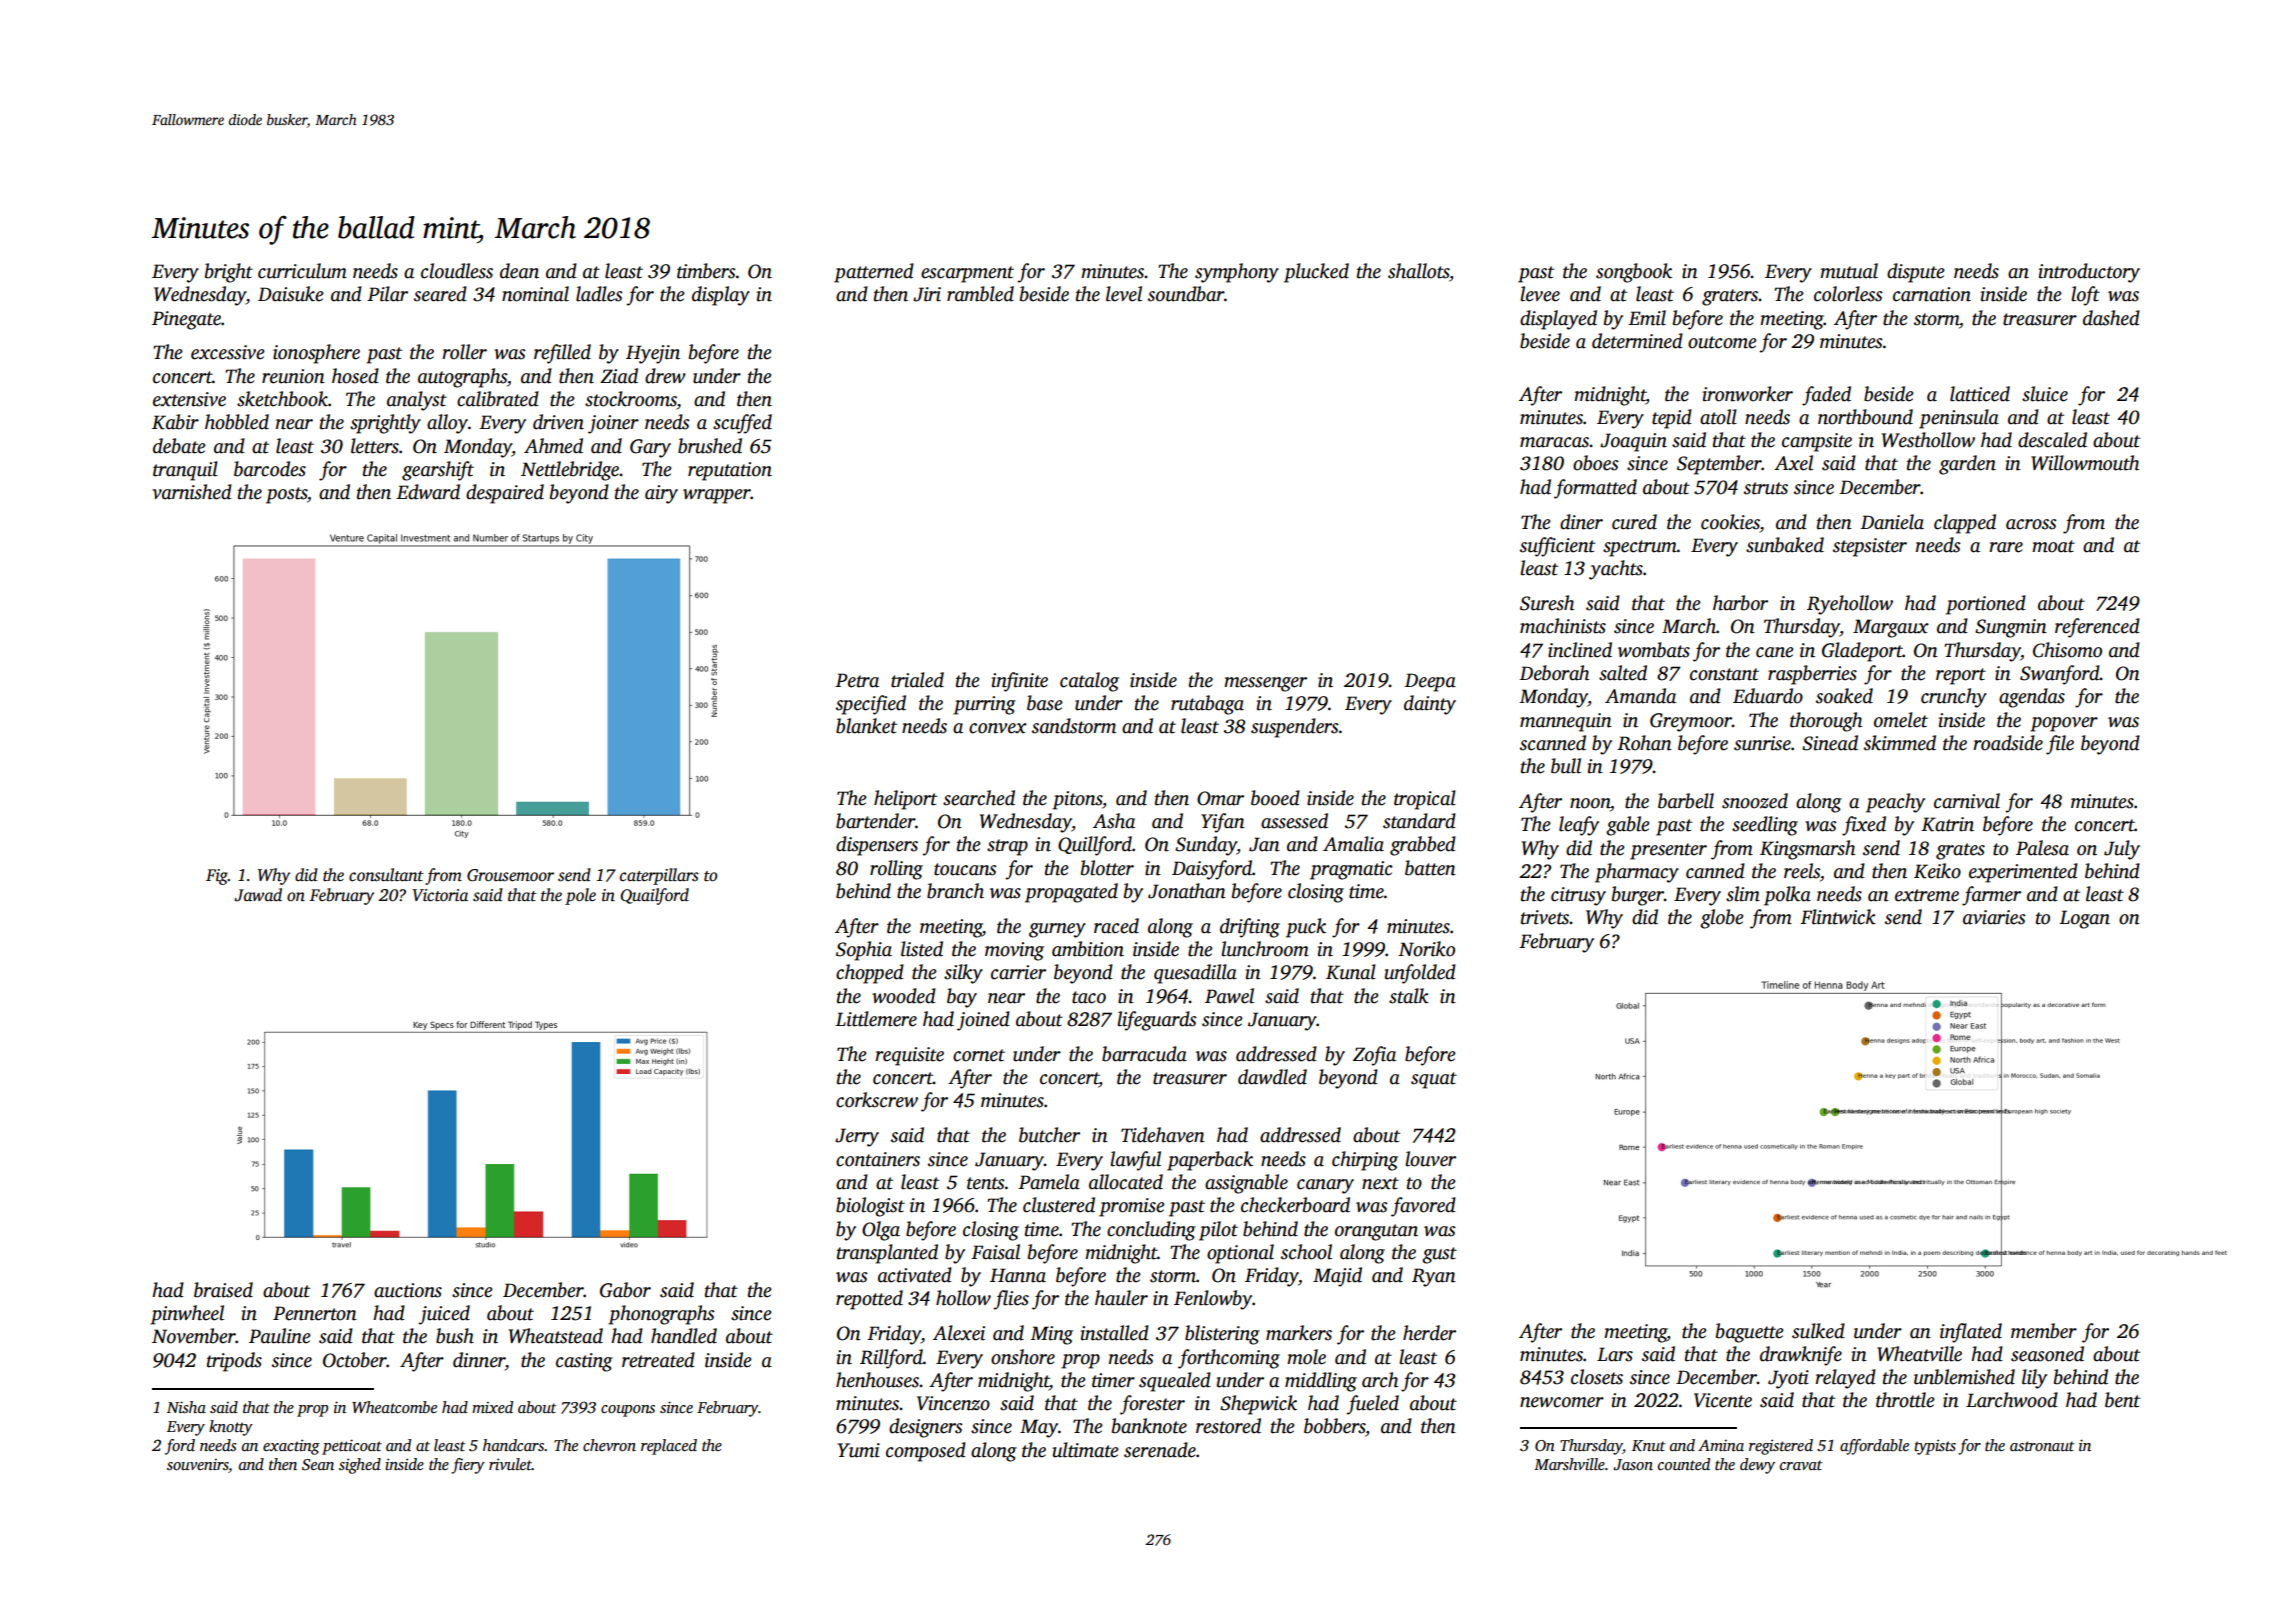 This document has width=2292, height=1620. Describe the element at coordinates (887, 1254) in the document. I see `transplanted` at that location.
